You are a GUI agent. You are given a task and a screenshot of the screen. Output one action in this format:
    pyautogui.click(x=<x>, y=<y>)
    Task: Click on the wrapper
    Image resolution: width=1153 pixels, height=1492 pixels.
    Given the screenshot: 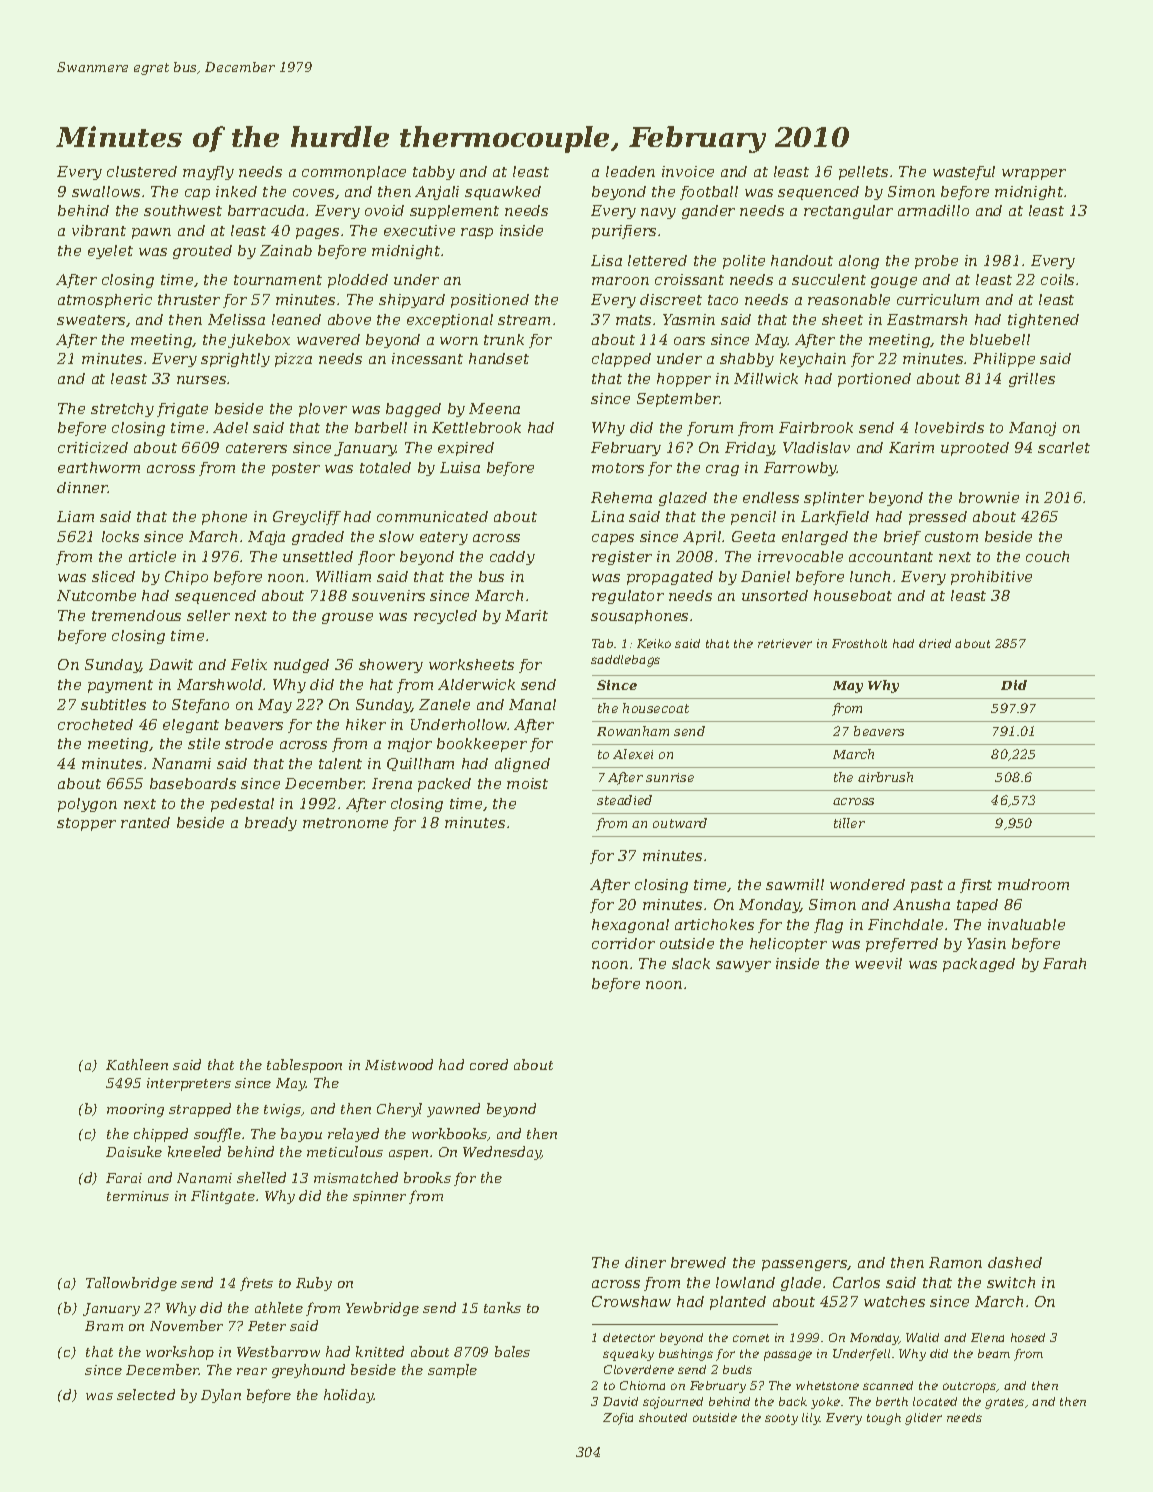 What is the action you would take?
    pyautogui.click(x=1034, y=174)
